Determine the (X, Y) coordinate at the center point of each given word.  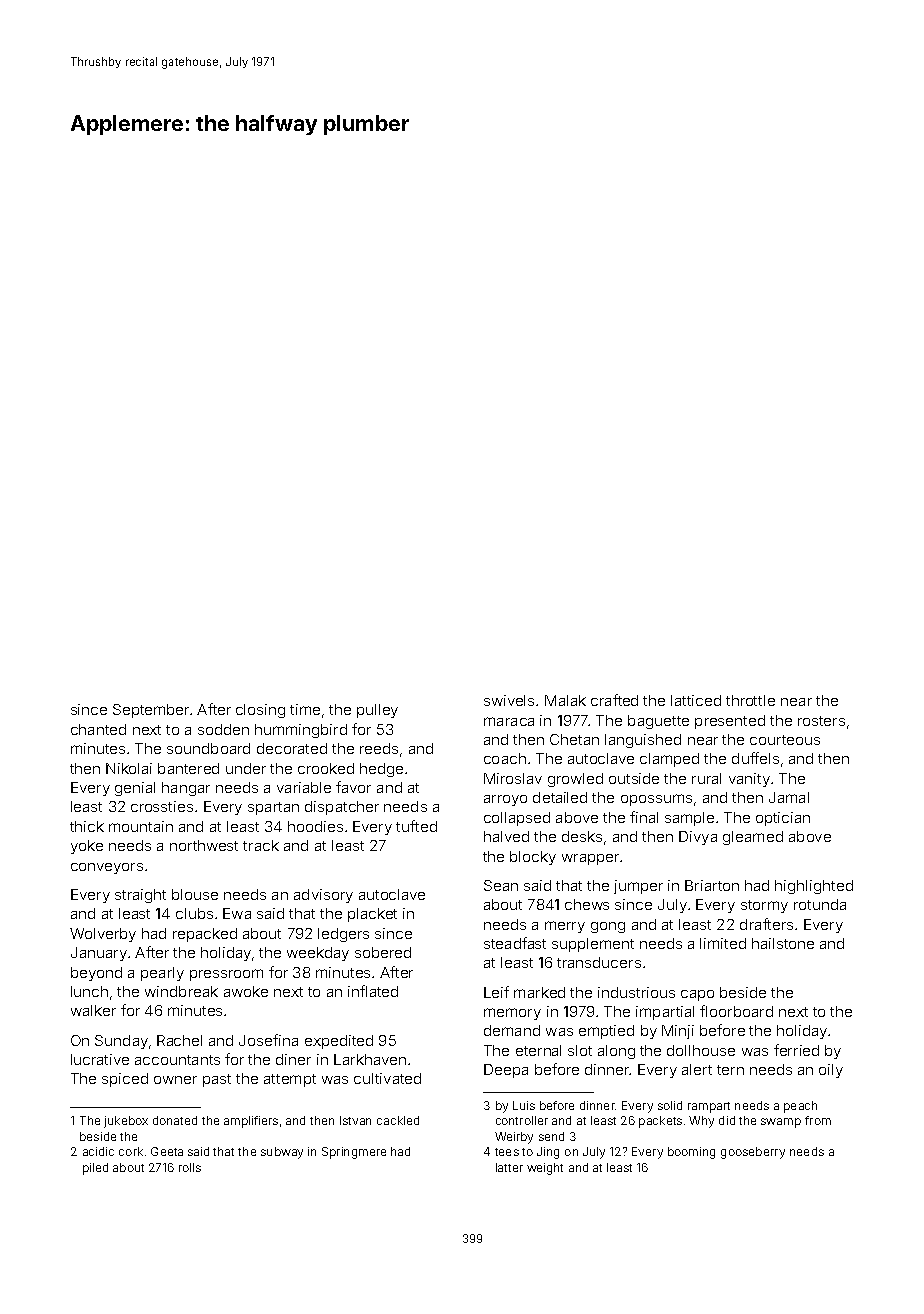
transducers (599, 962)
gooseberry (753, 1153)
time (305, 709)
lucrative (100, 1059)
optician (783, 819)
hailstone (783, 943)
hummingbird (301, 731)
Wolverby (103, 935)
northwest (204, 845)
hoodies (315, 826)
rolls (190, 1167)
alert (697, 1069)
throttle (750, 700)
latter (509, 1167)
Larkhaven (370, 1059)
